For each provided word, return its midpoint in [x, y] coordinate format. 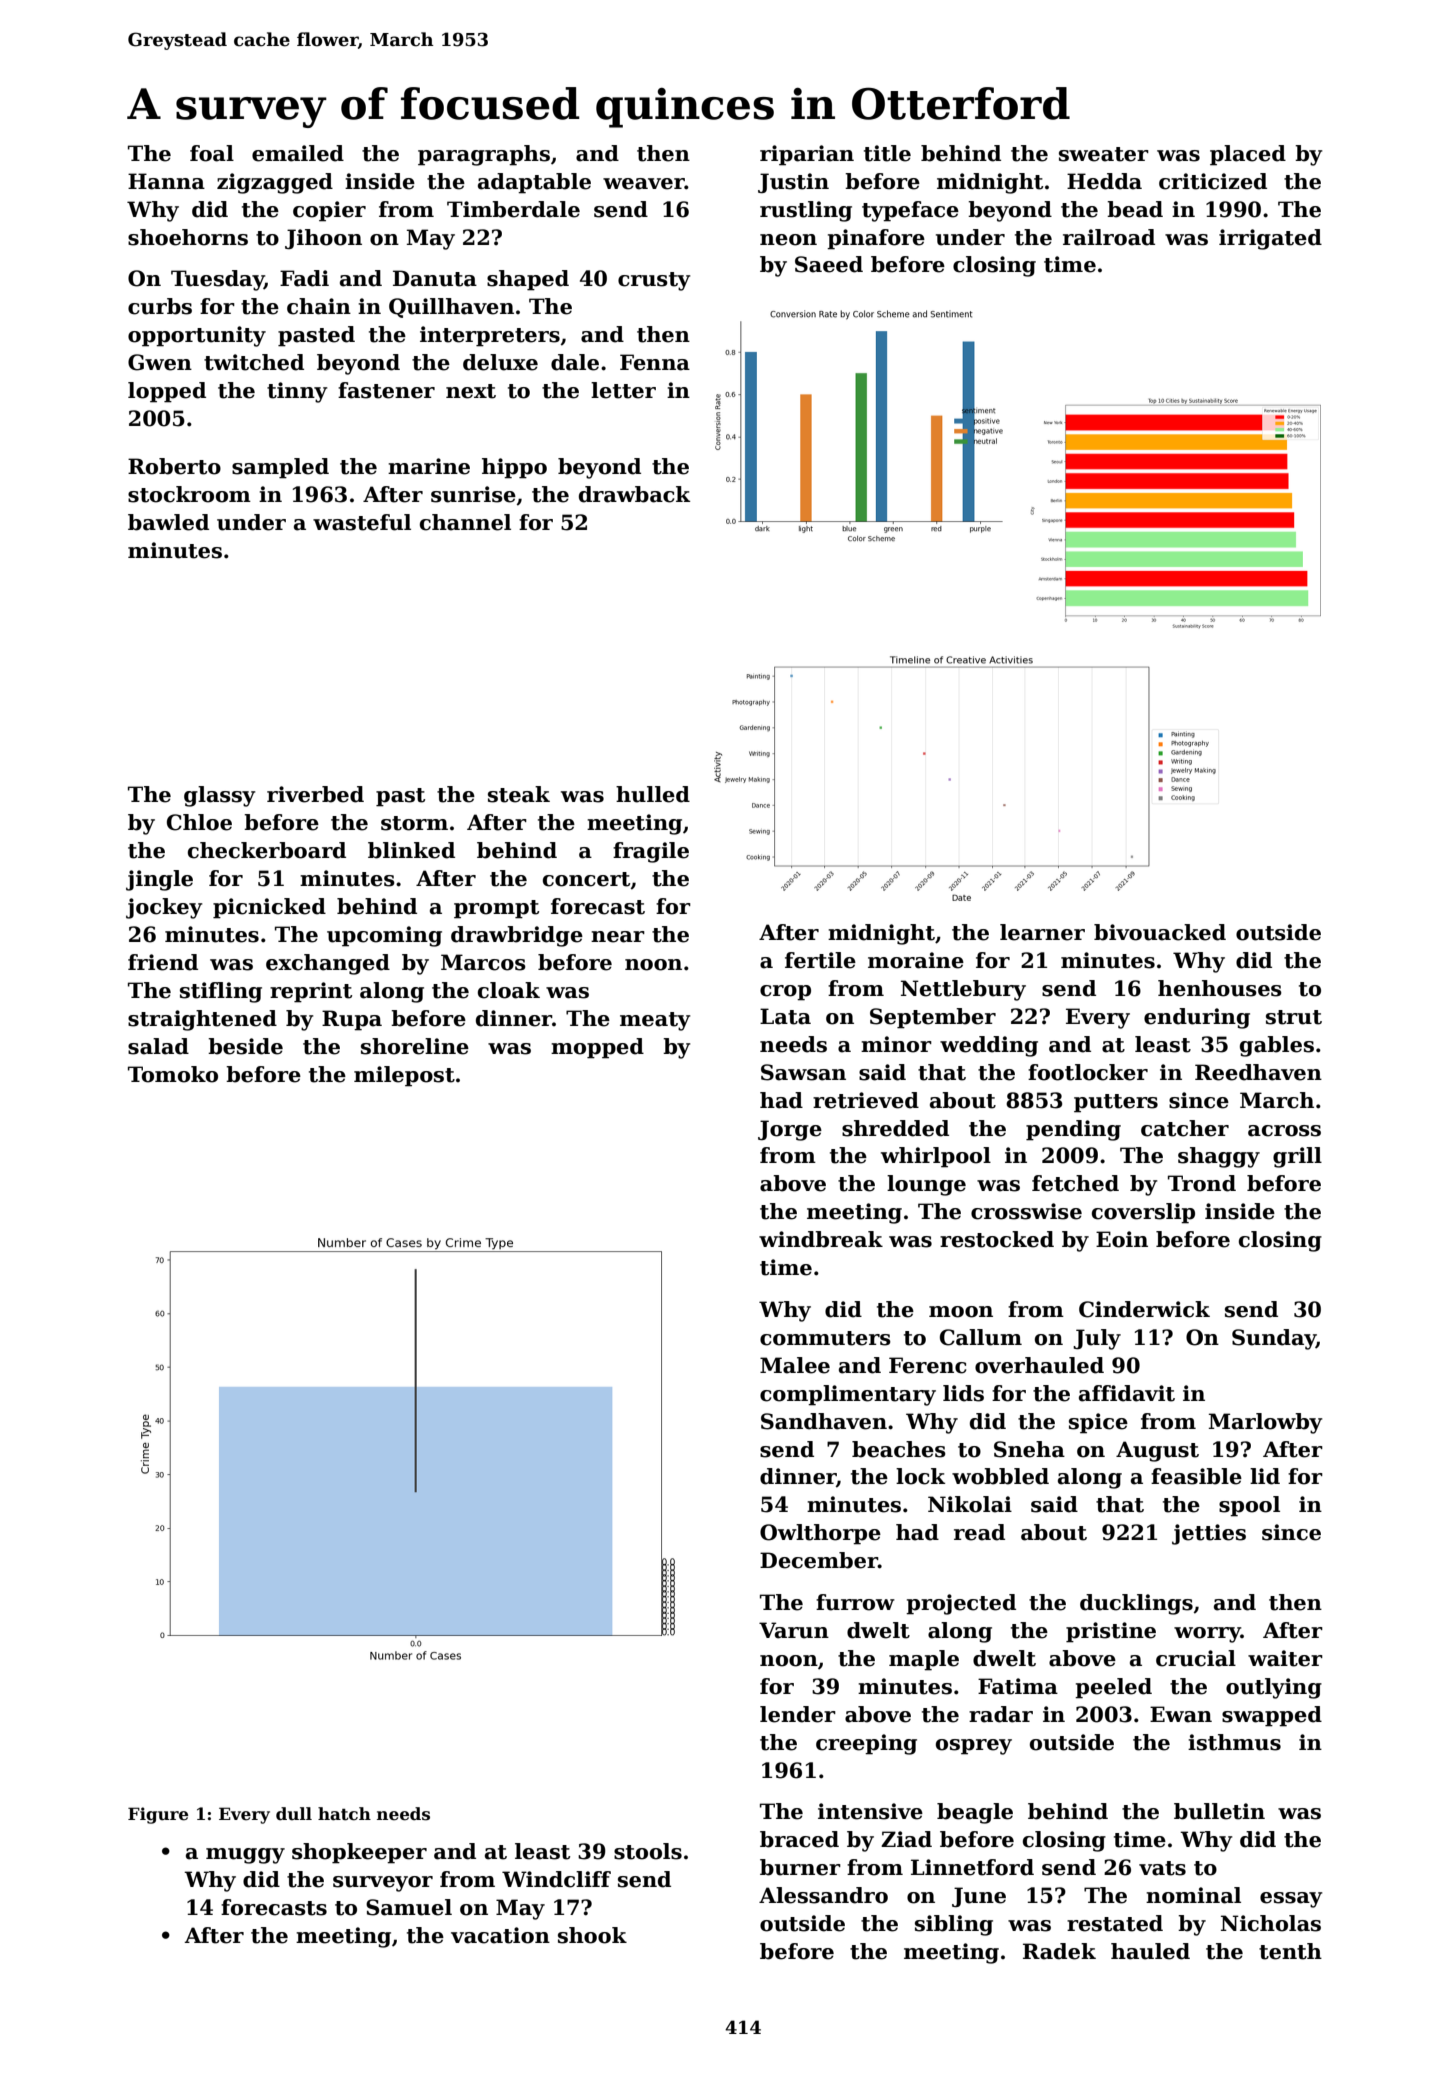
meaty [655, 1021]
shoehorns [188, 237]
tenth [1290, 1951]
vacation [500, 1935]
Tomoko [173, 1074]
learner [1042, 932]
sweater [1104, 154]
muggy [245, 1856]
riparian [807, 155]
